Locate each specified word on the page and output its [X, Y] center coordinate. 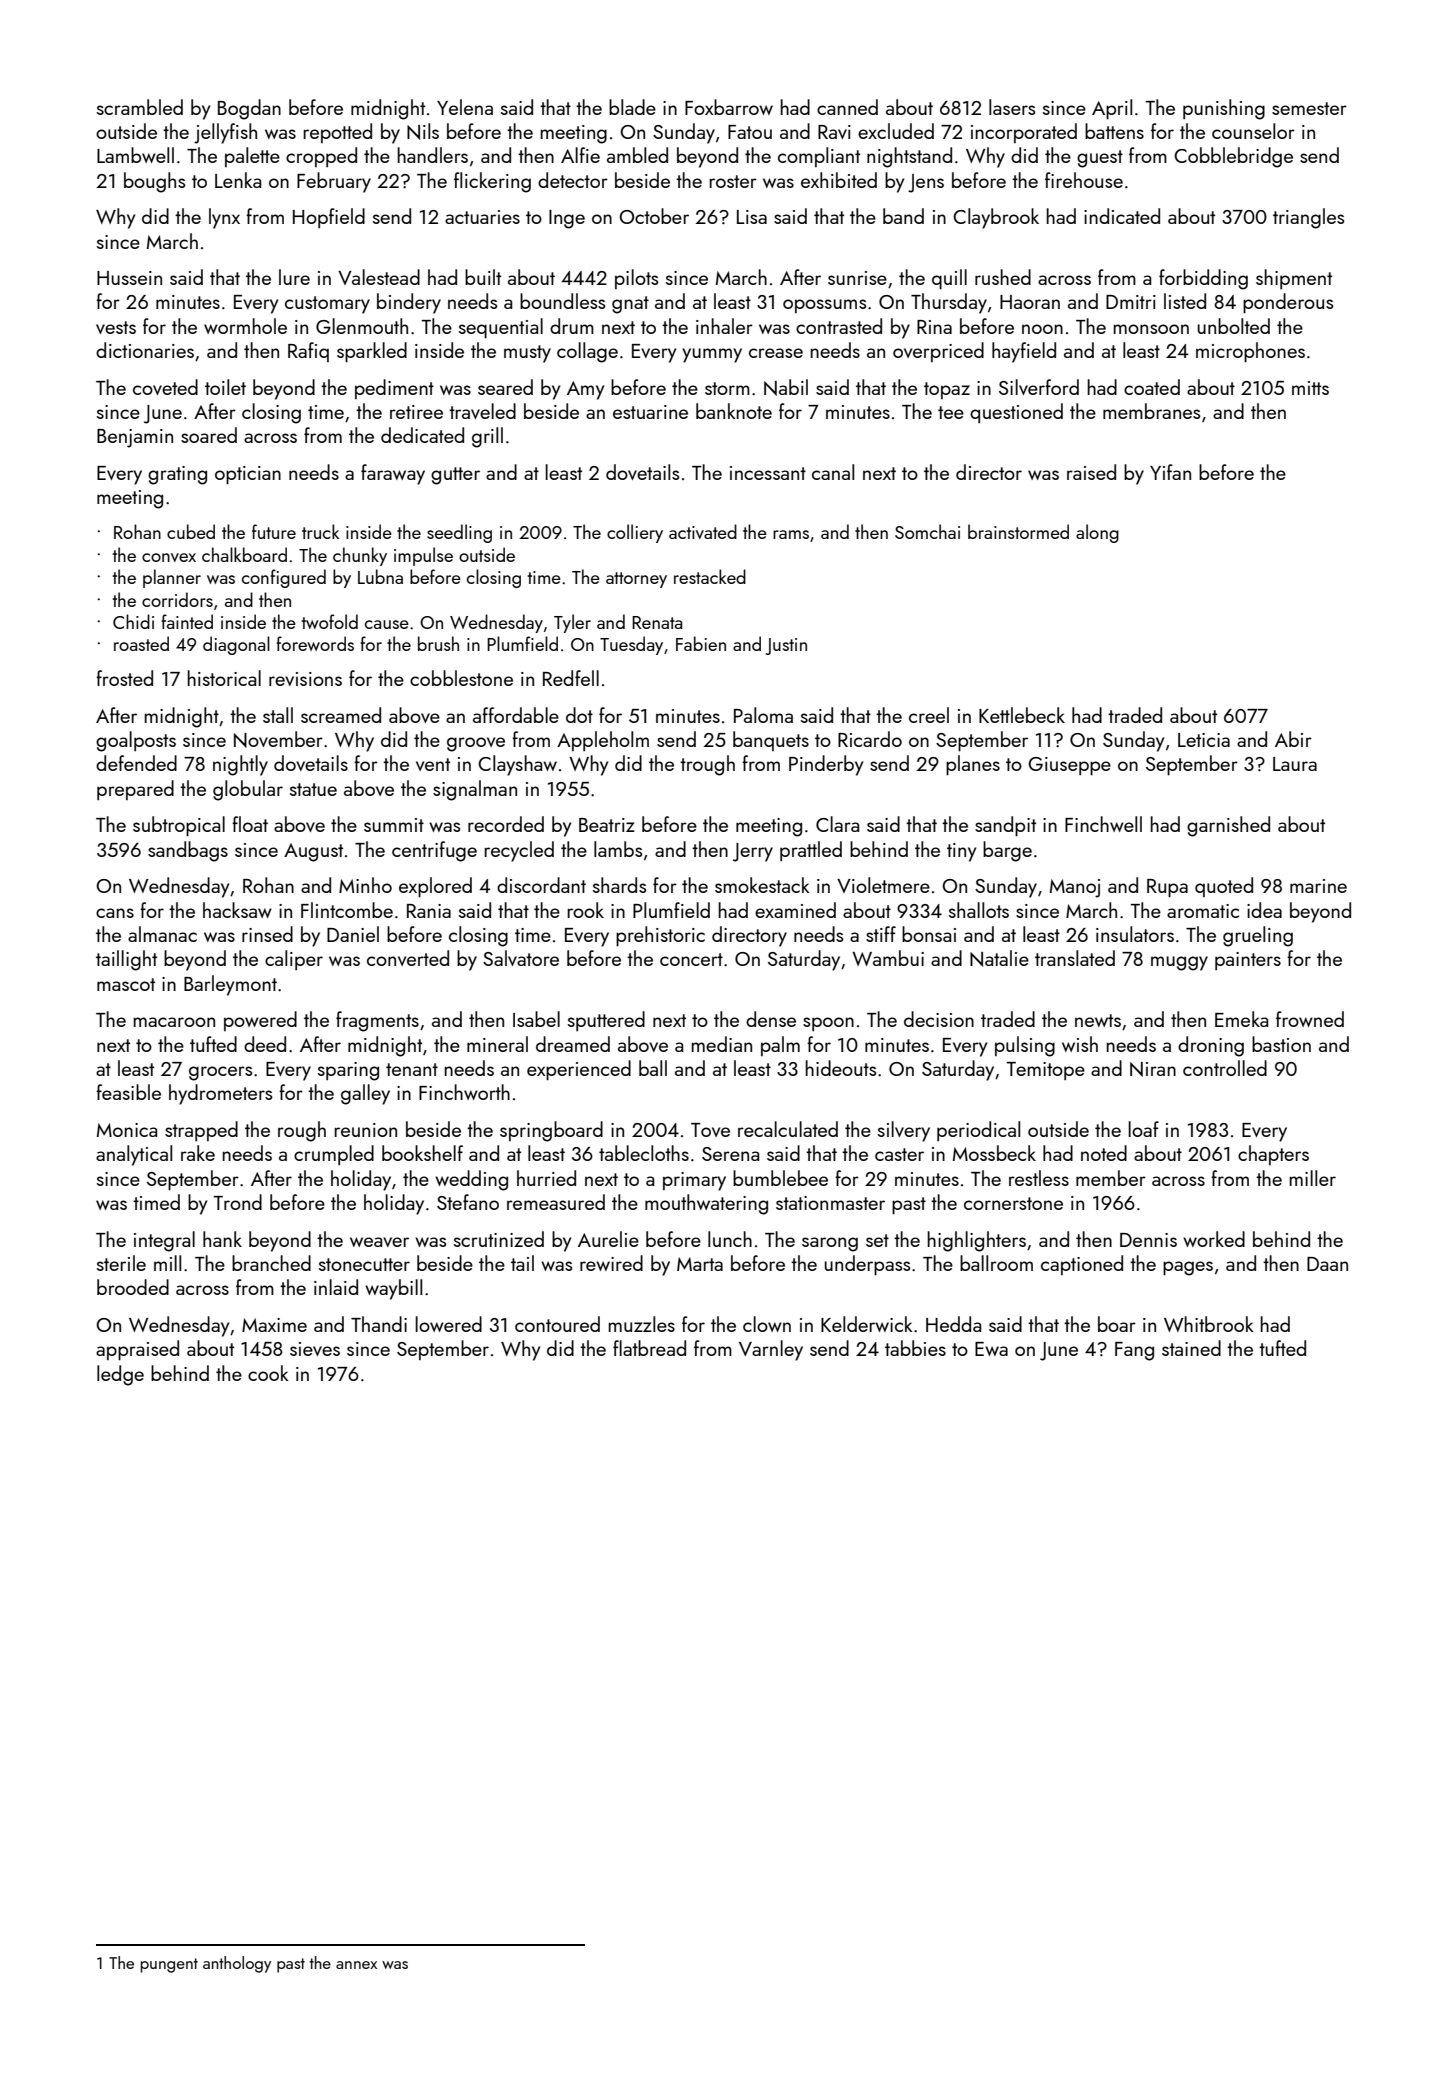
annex [356, 1965]
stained [1191, 1348]
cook [268, 1373]
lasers [1012, 107]
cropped [321, 157]
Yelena [465, 107]
